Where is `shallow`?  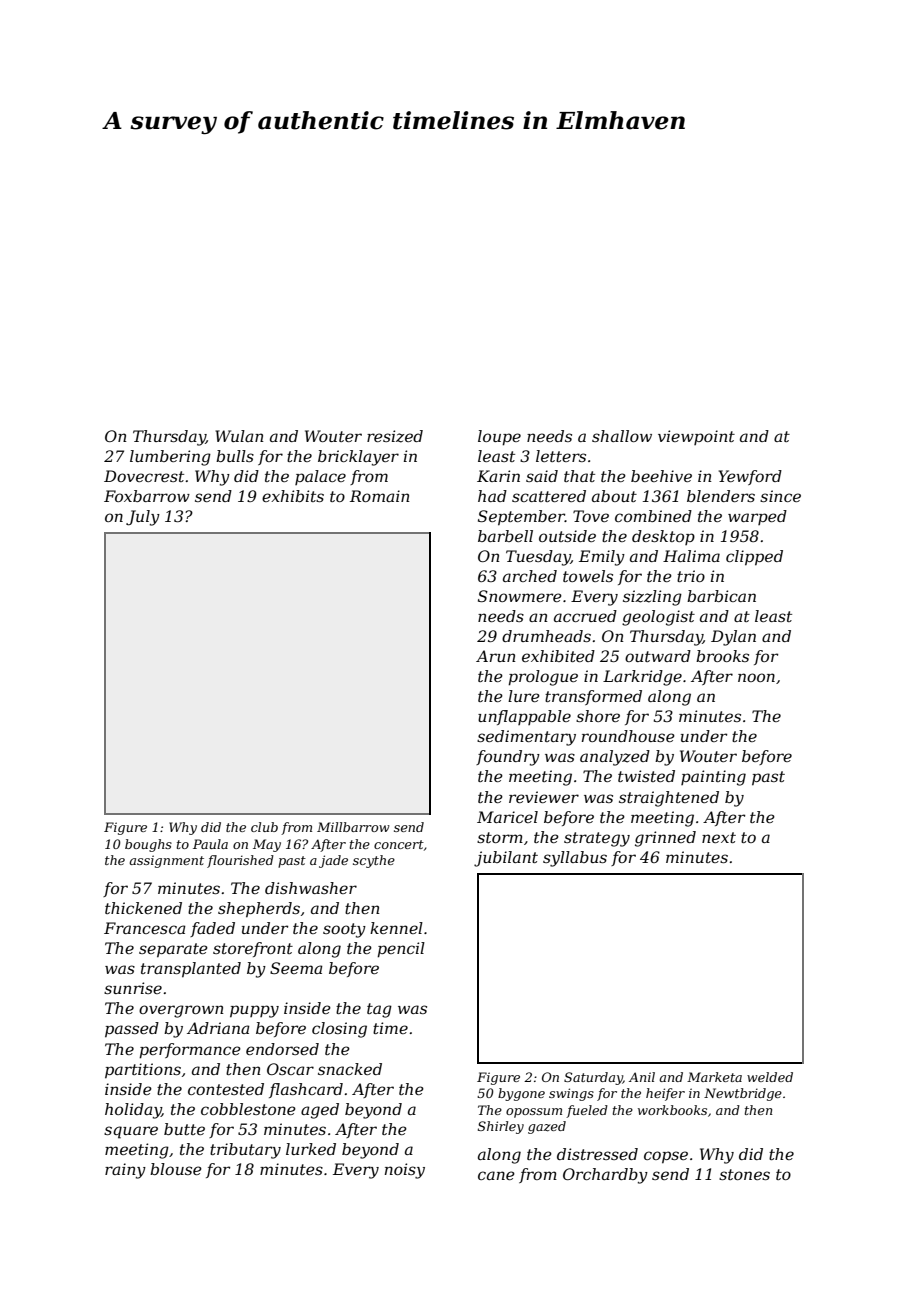
shallow is located at coordinates (622, 436).
